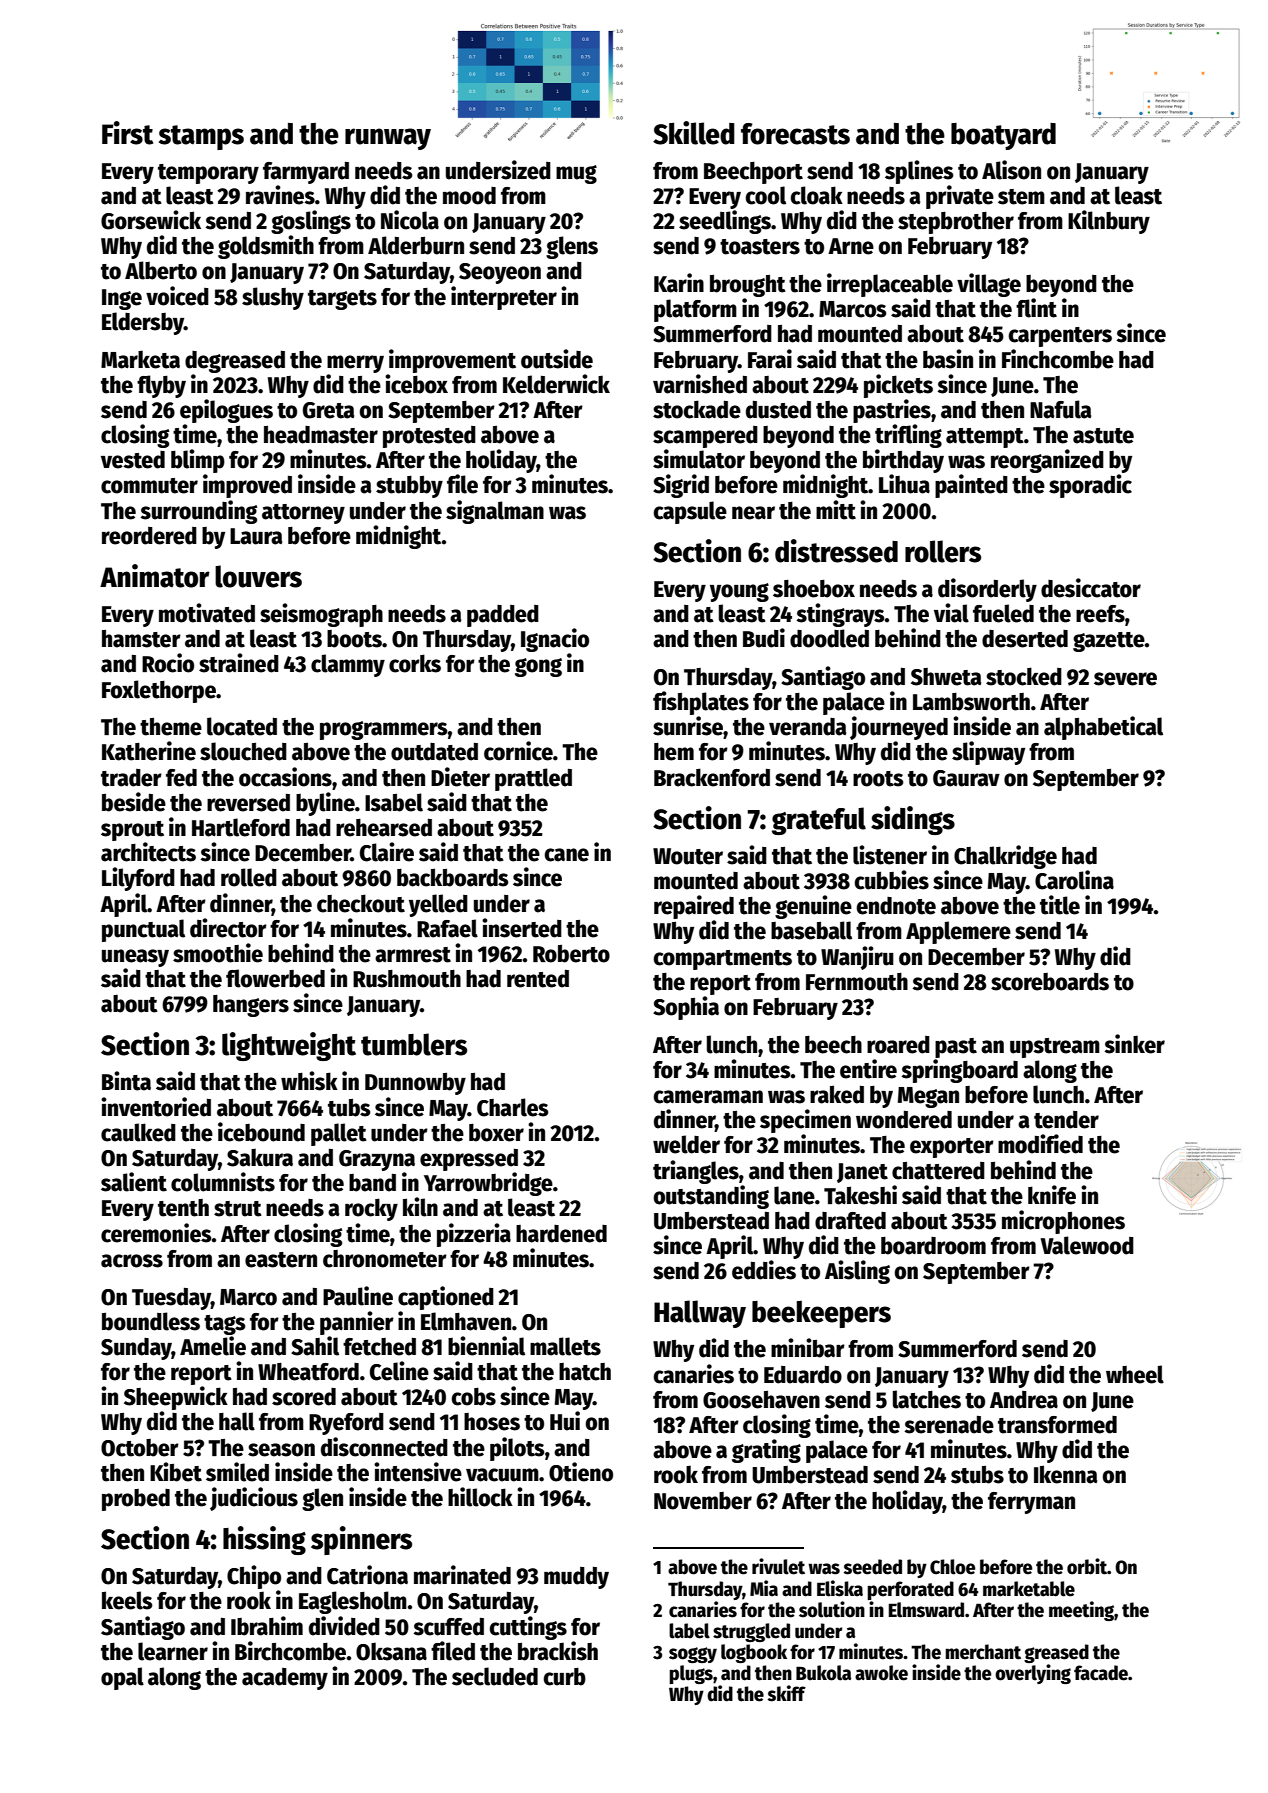 Image resolution: width=1268 pixels, height=1793 pixels. What do you see at coordinates (565, 1346) in the document?
I see `mallets` at bounding box center [565, 1346].
